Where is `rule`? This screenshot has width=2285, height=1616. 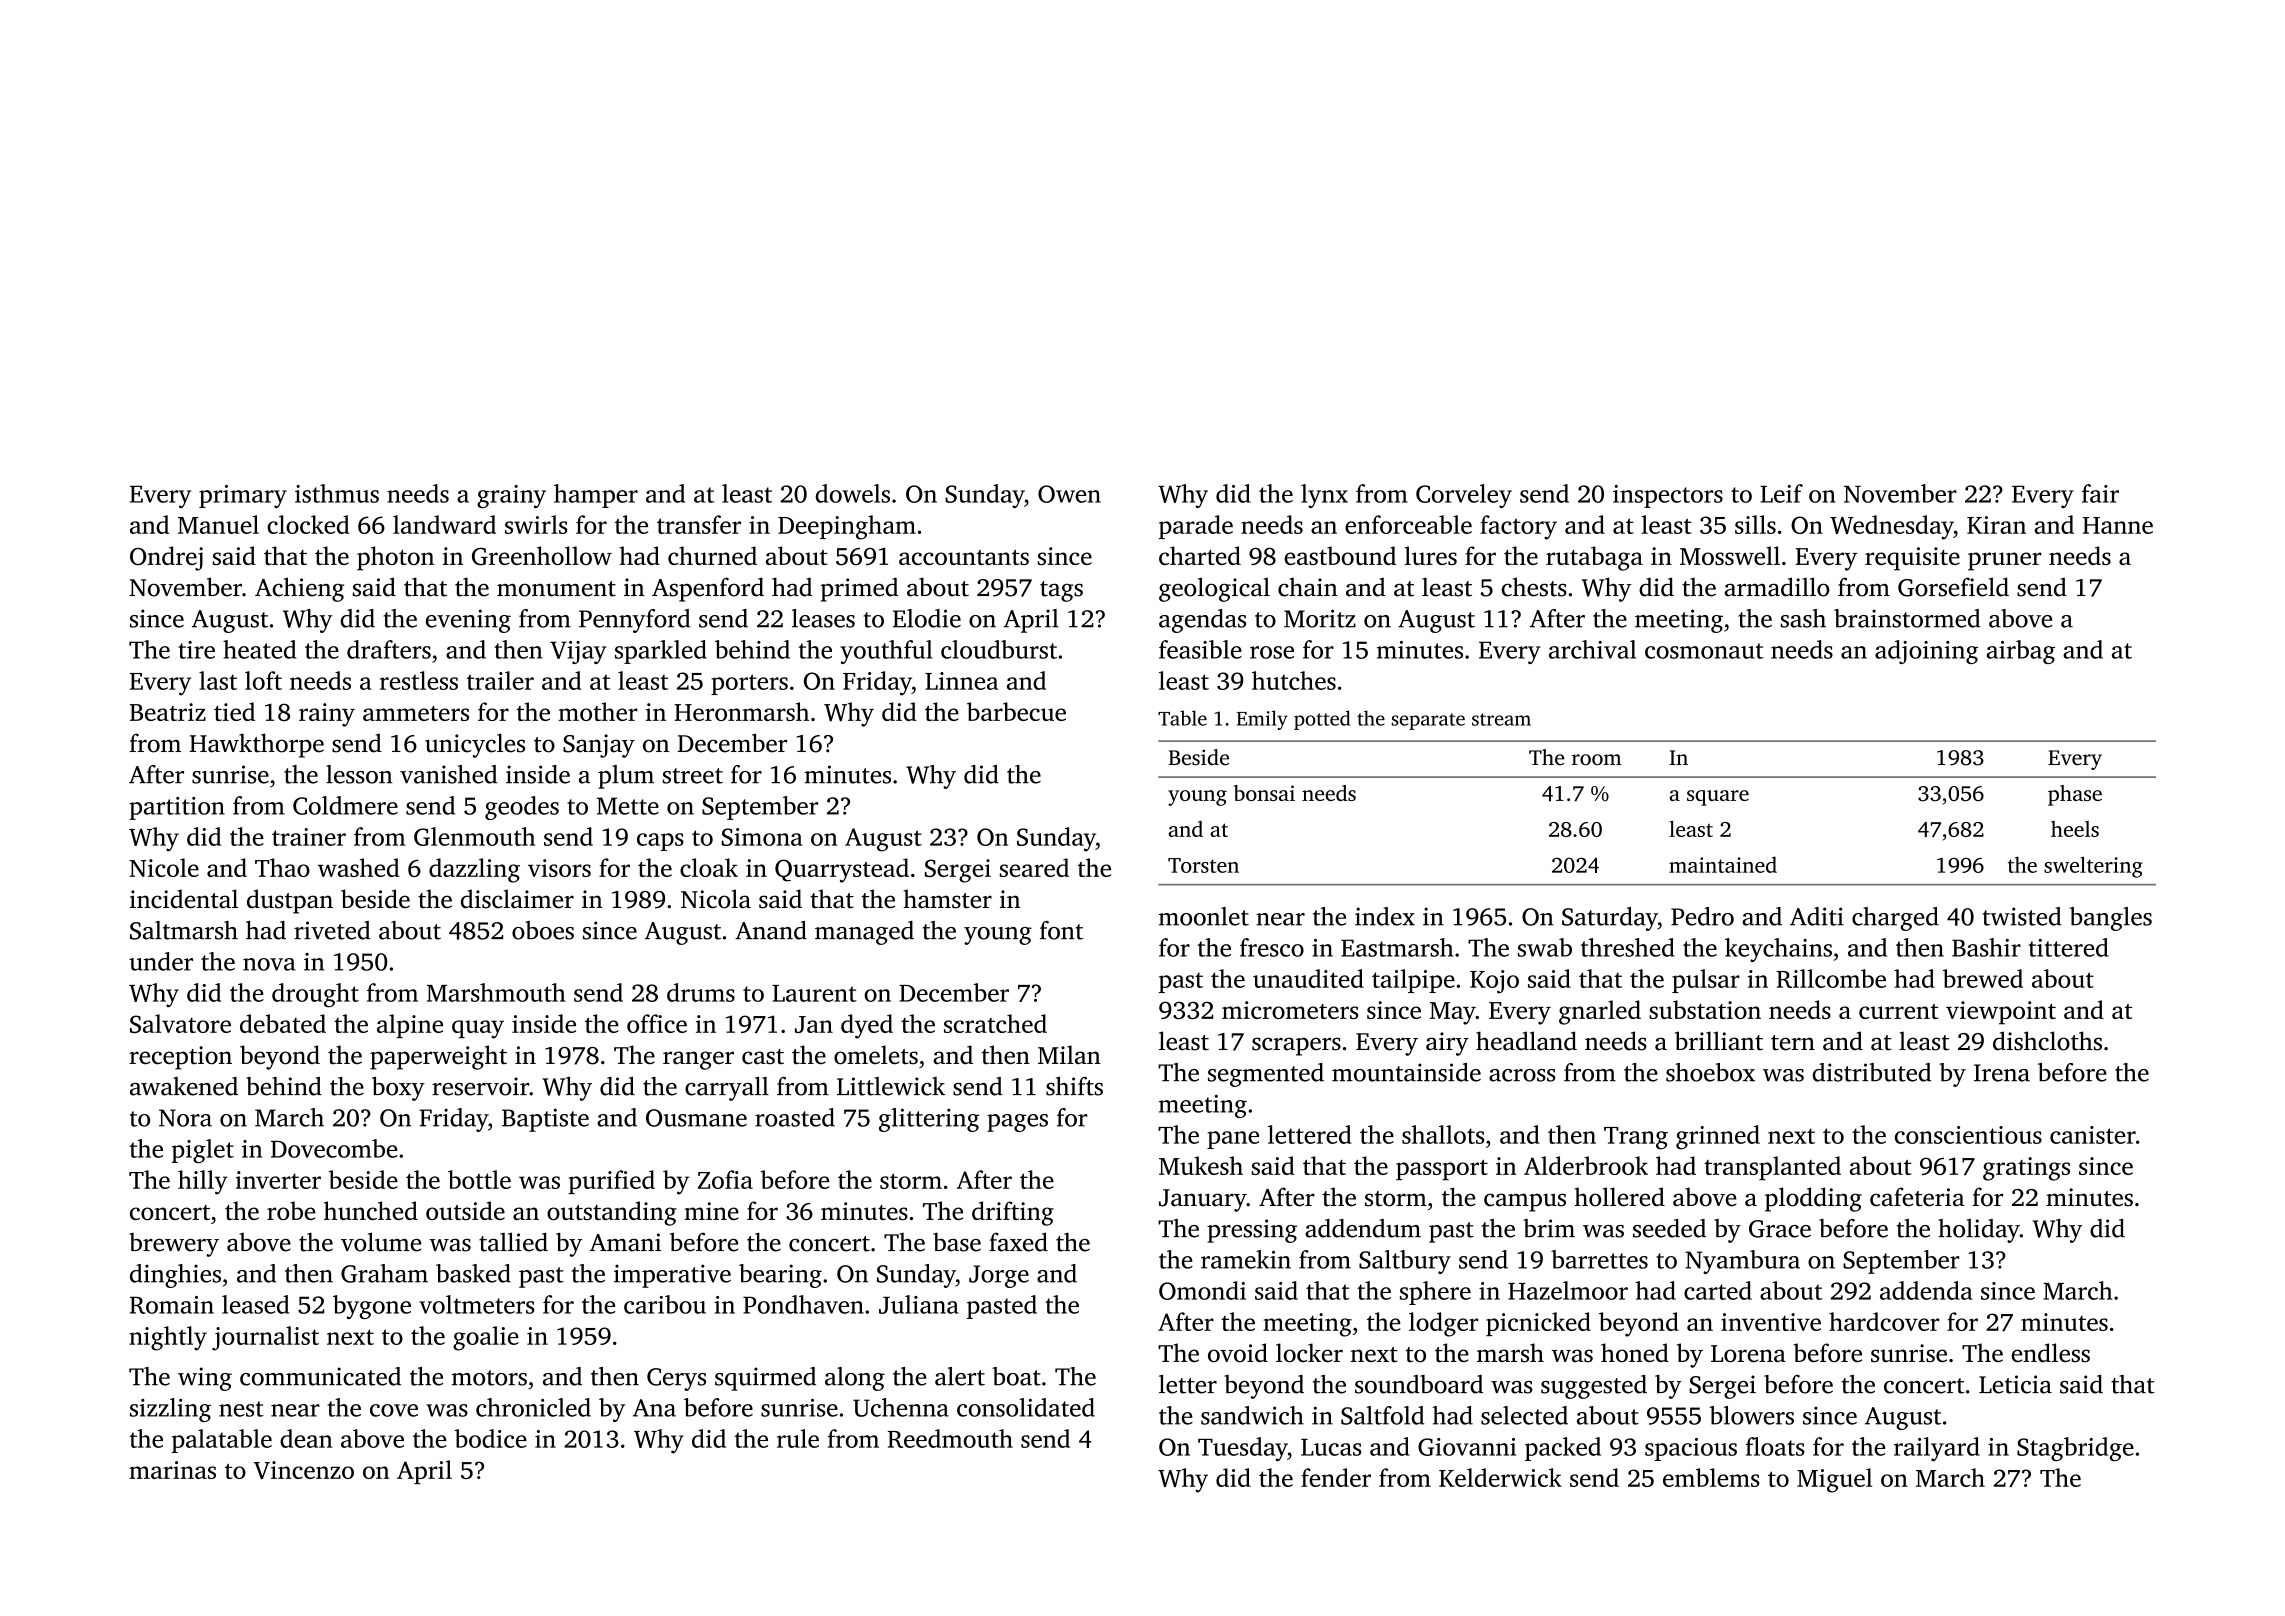 rule is located at coordinates (798, 1438).
